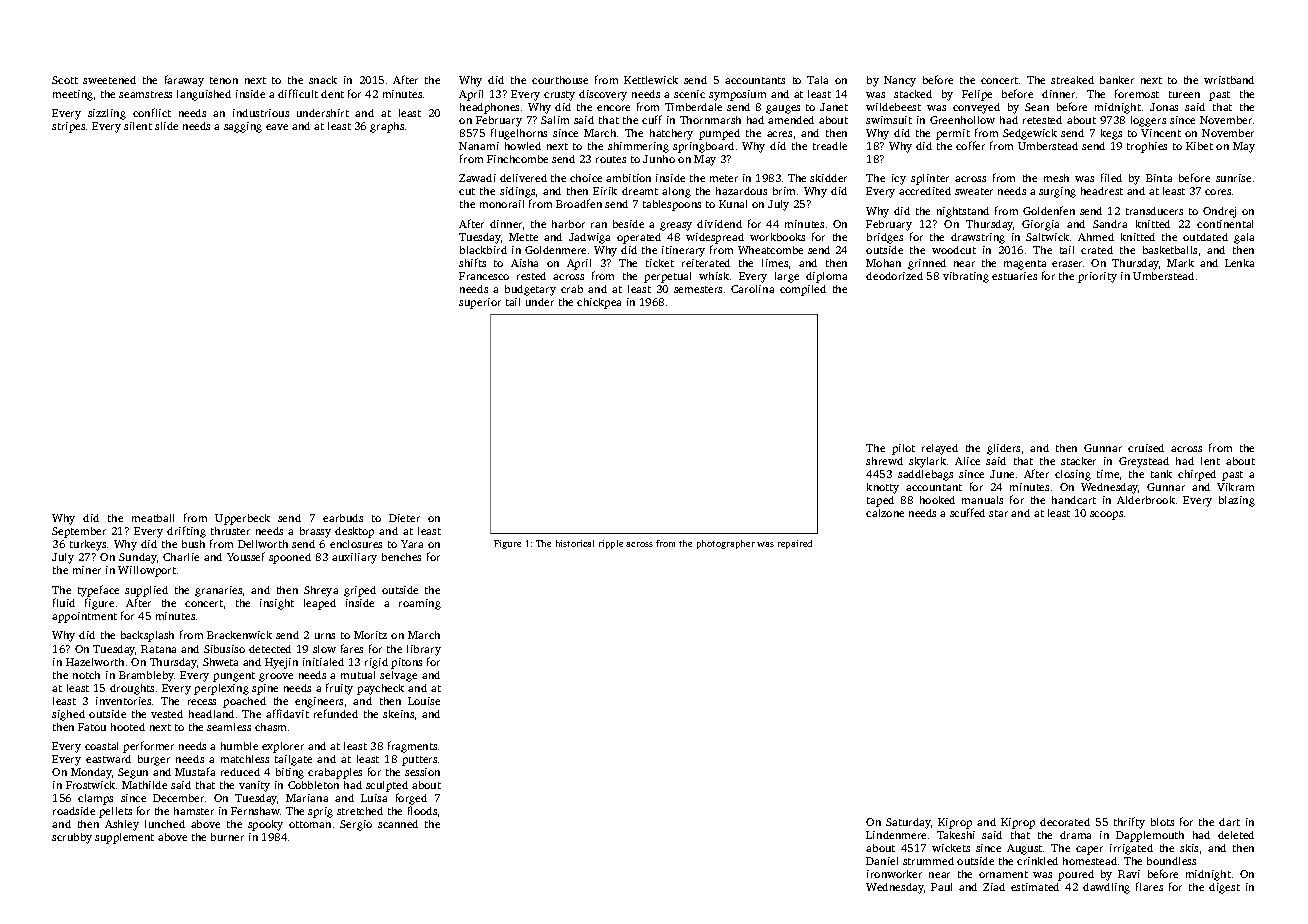 This image has width=1308, height=924. I want to click on courthouse, so click(560, 80).
